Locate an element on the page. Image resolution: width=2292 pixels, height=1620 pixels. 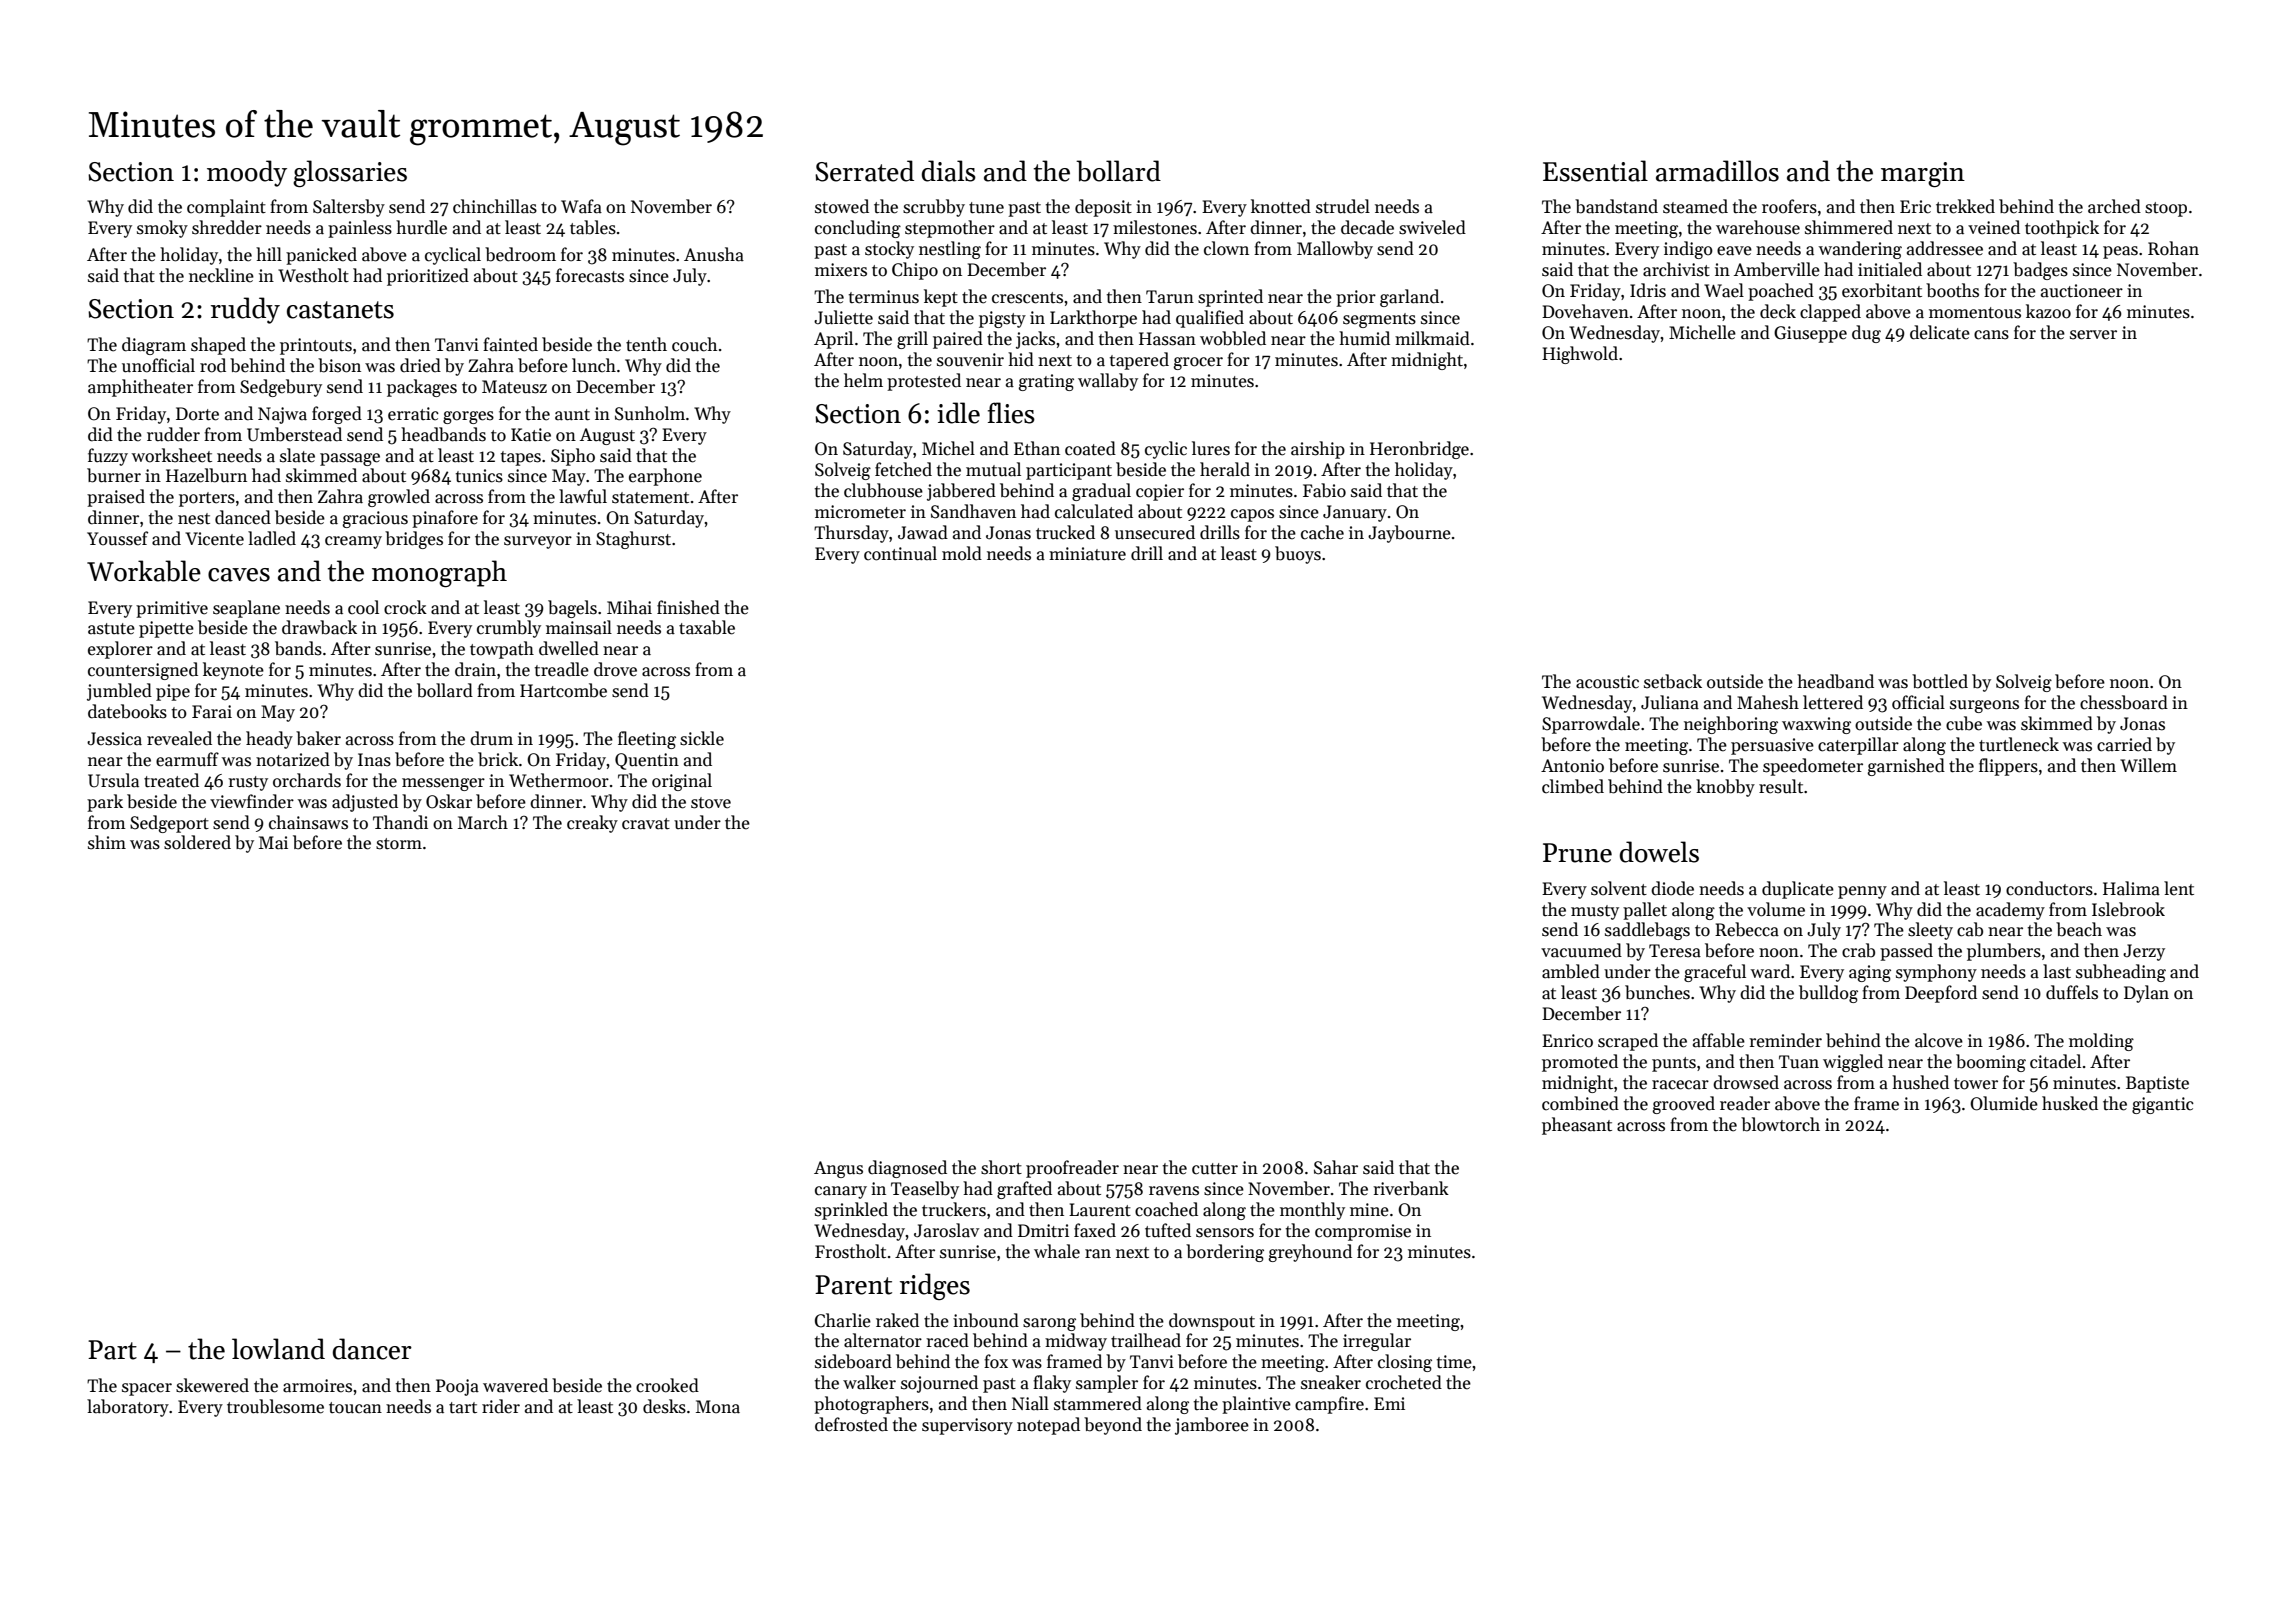
Angus is located at coordinates (838, 1169).
